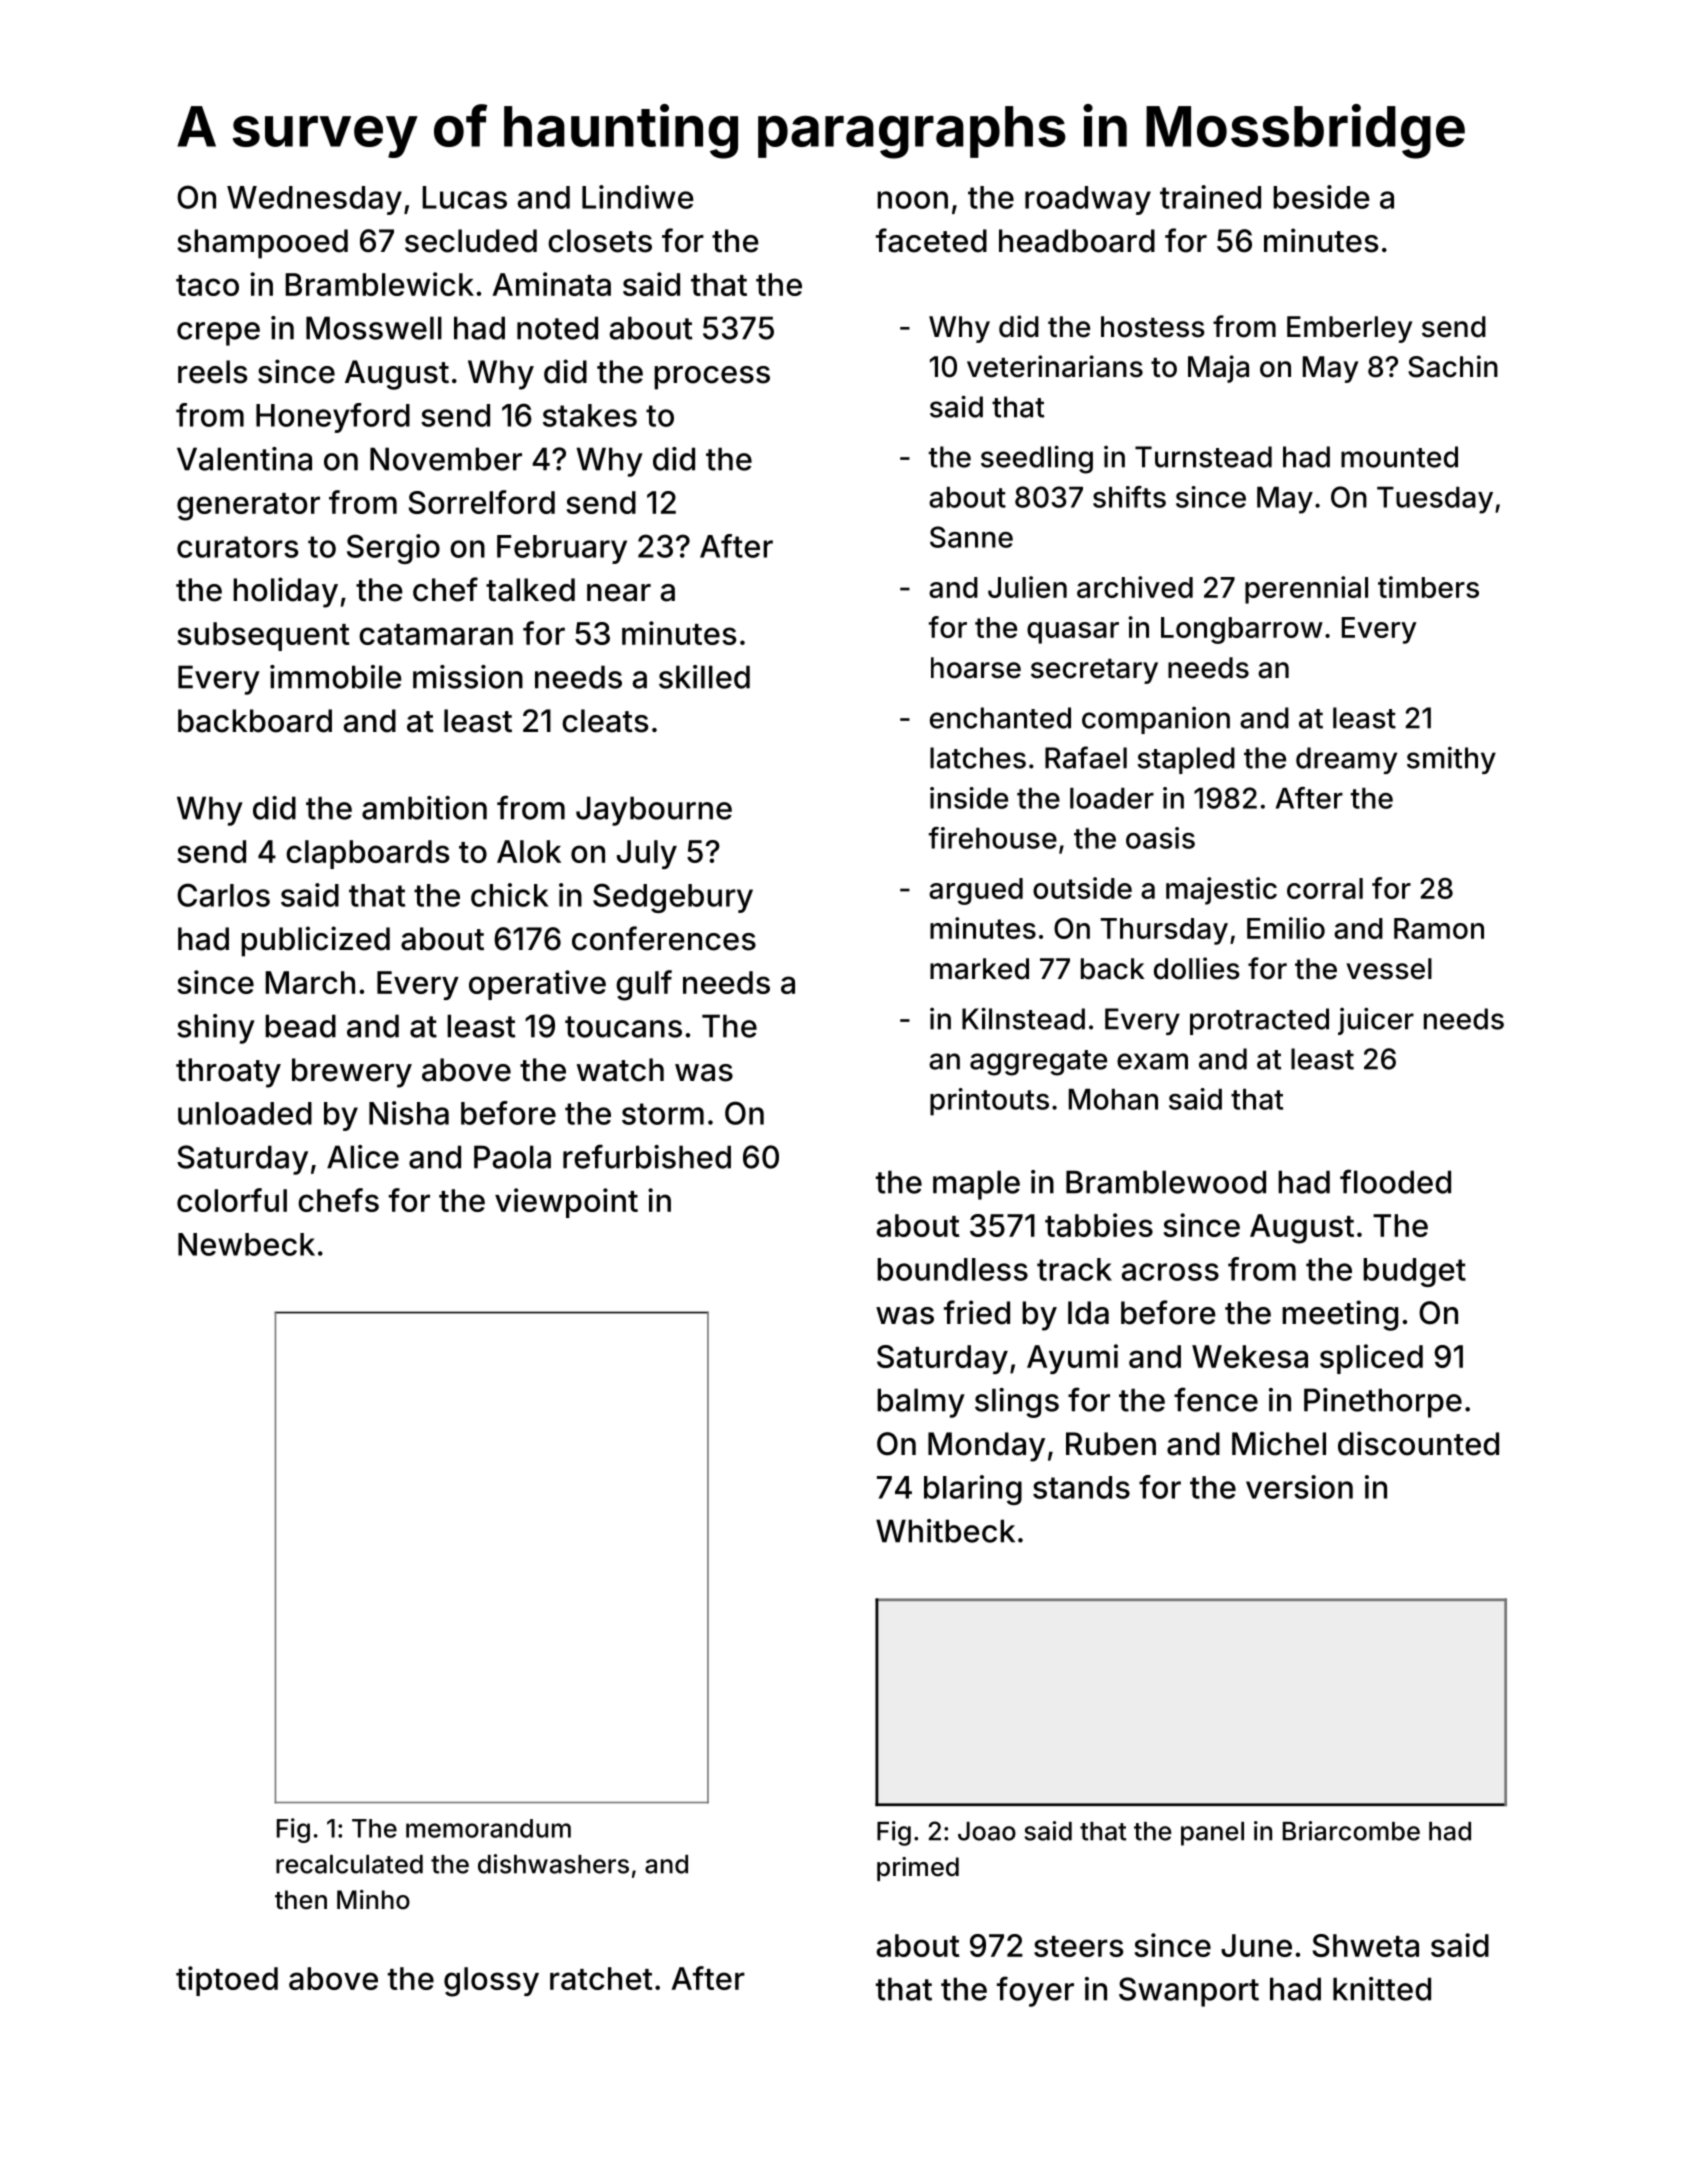 This document has width=1683, height=2178. I want to click on enchanted, so click(1000, 718).
